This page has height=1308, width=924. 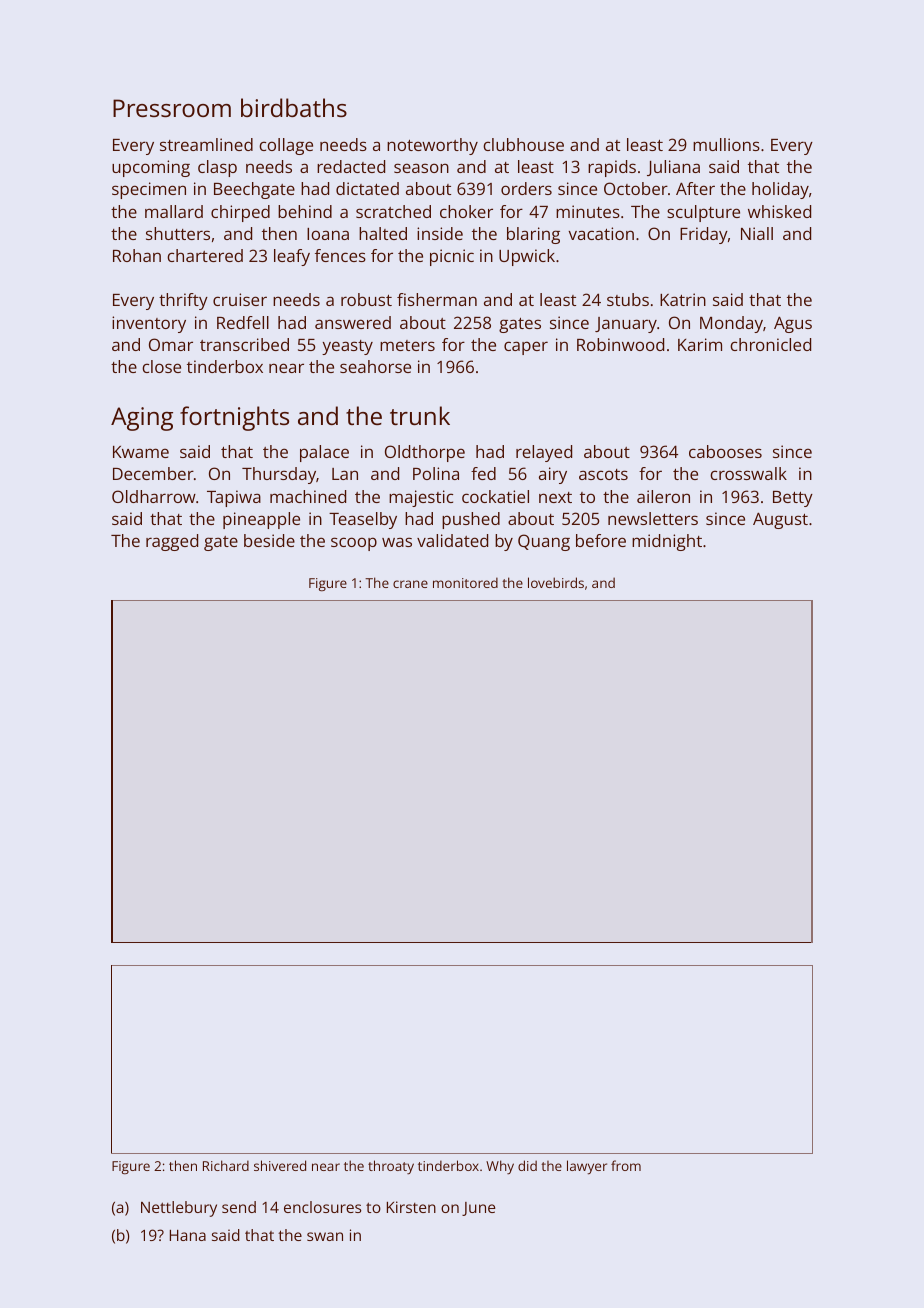 I want to click on from, so click(x=626, y=1165).
